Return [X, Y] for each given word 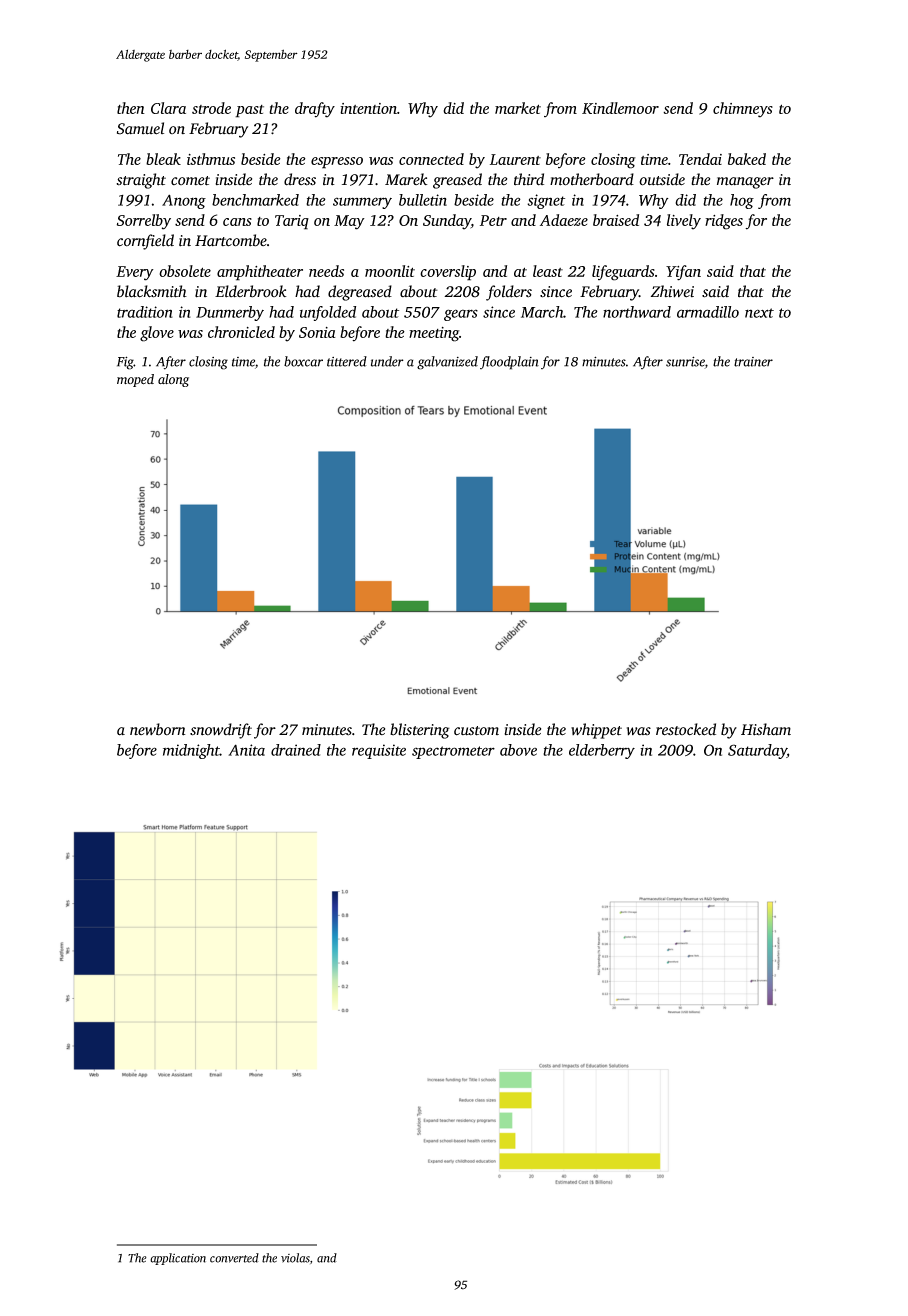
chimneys [743, 110]
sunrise [685, 362]
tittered [347, 361]
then [131, 108]
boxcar [303, 361]
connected [431, 159]
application [178, 1259]
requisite [379, 751]
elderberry [602, 751]
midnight [191, 751]
